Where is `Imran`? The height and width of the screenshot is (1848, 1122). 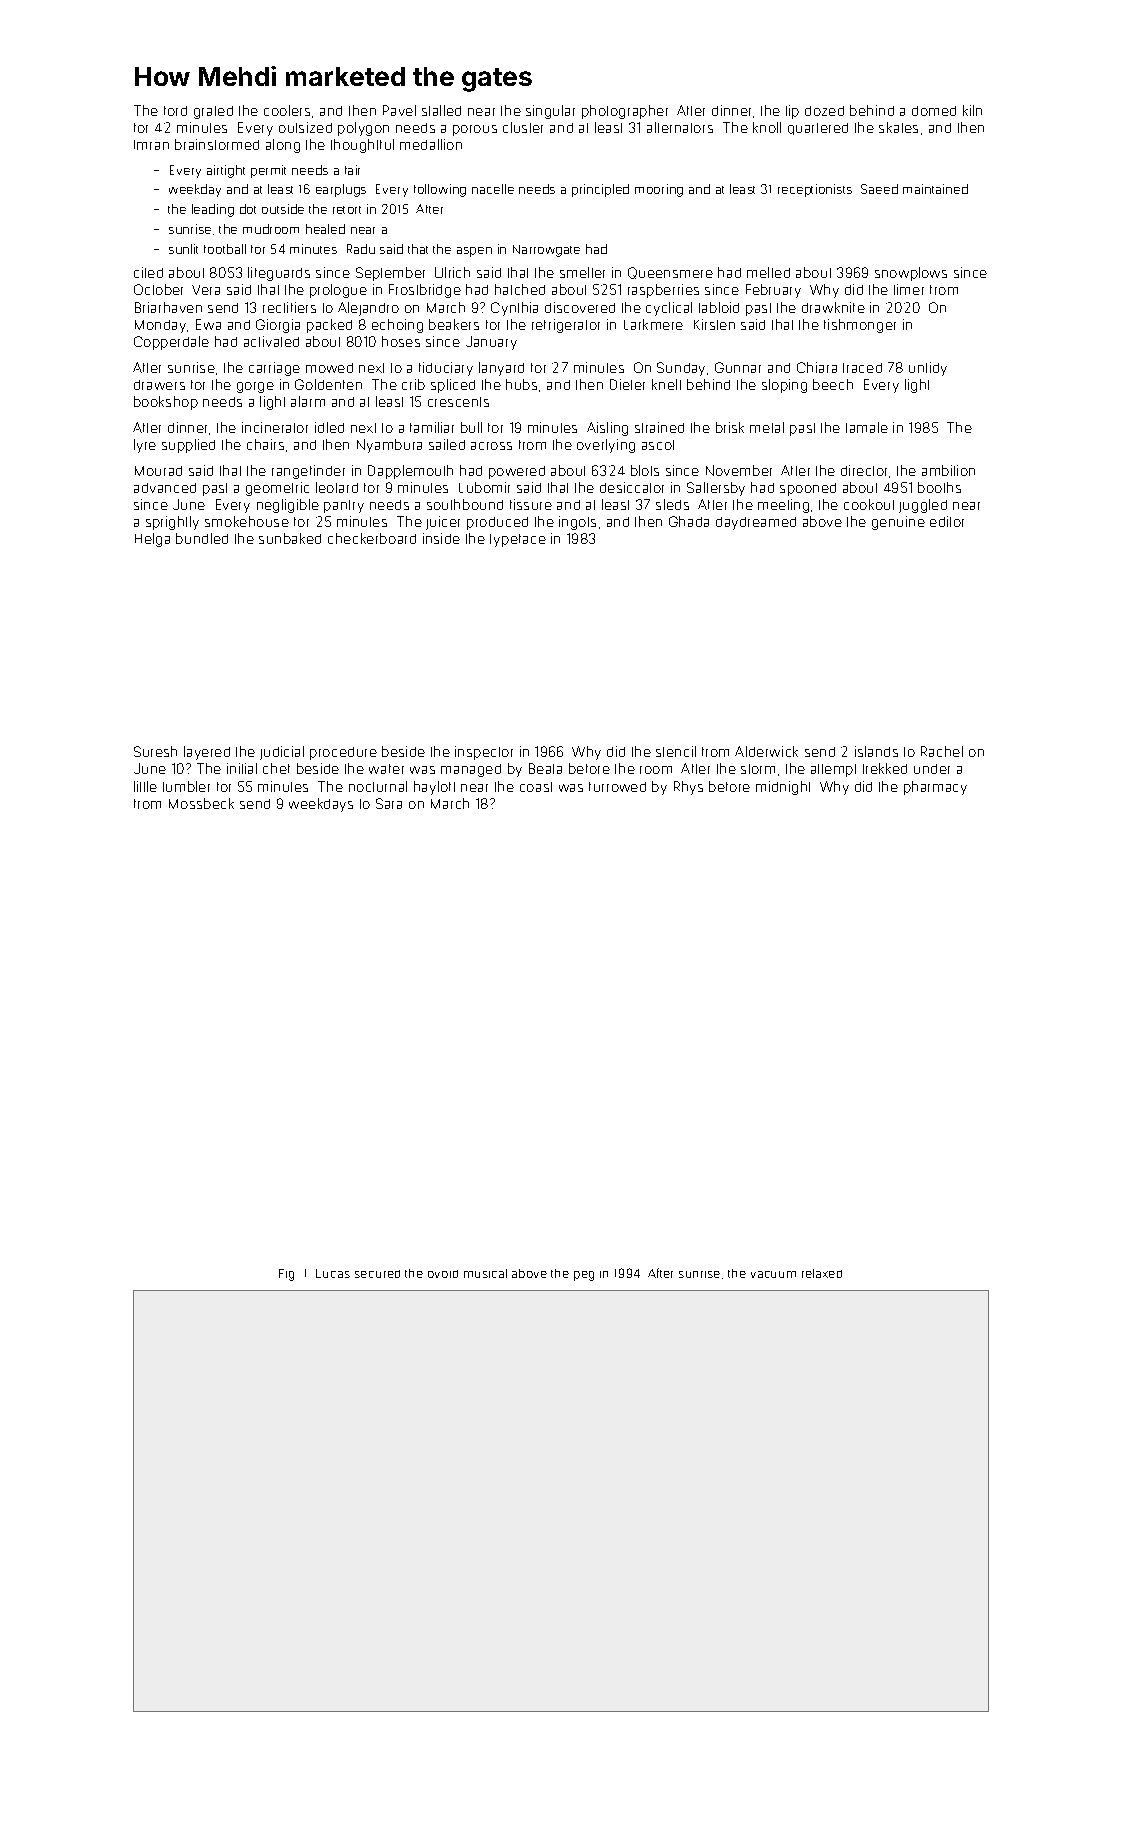
Imran is located at coordinates (151, 145).
